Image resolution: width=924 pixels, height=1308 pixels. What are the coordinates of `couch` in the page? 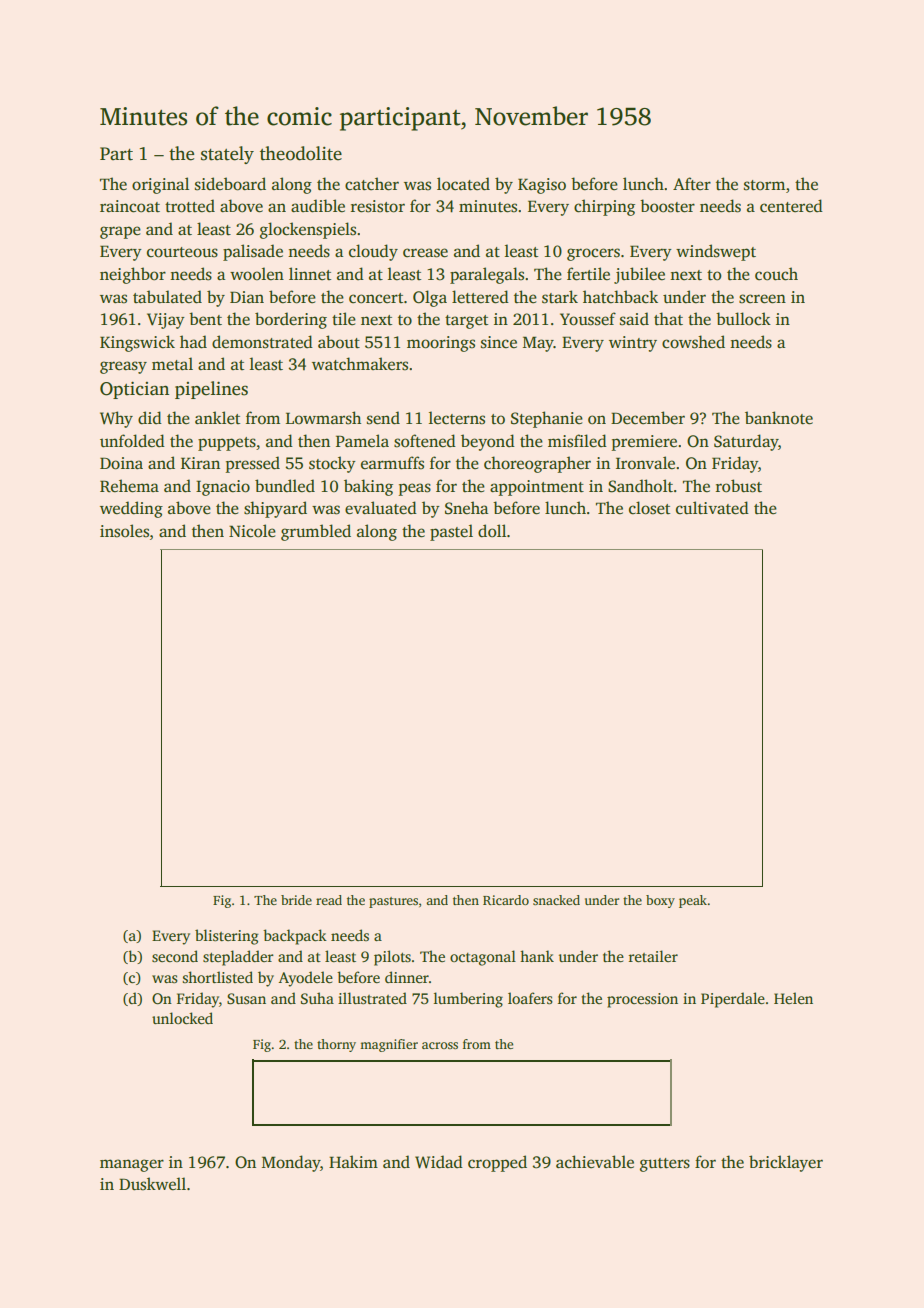 It's located at (776, 274).
